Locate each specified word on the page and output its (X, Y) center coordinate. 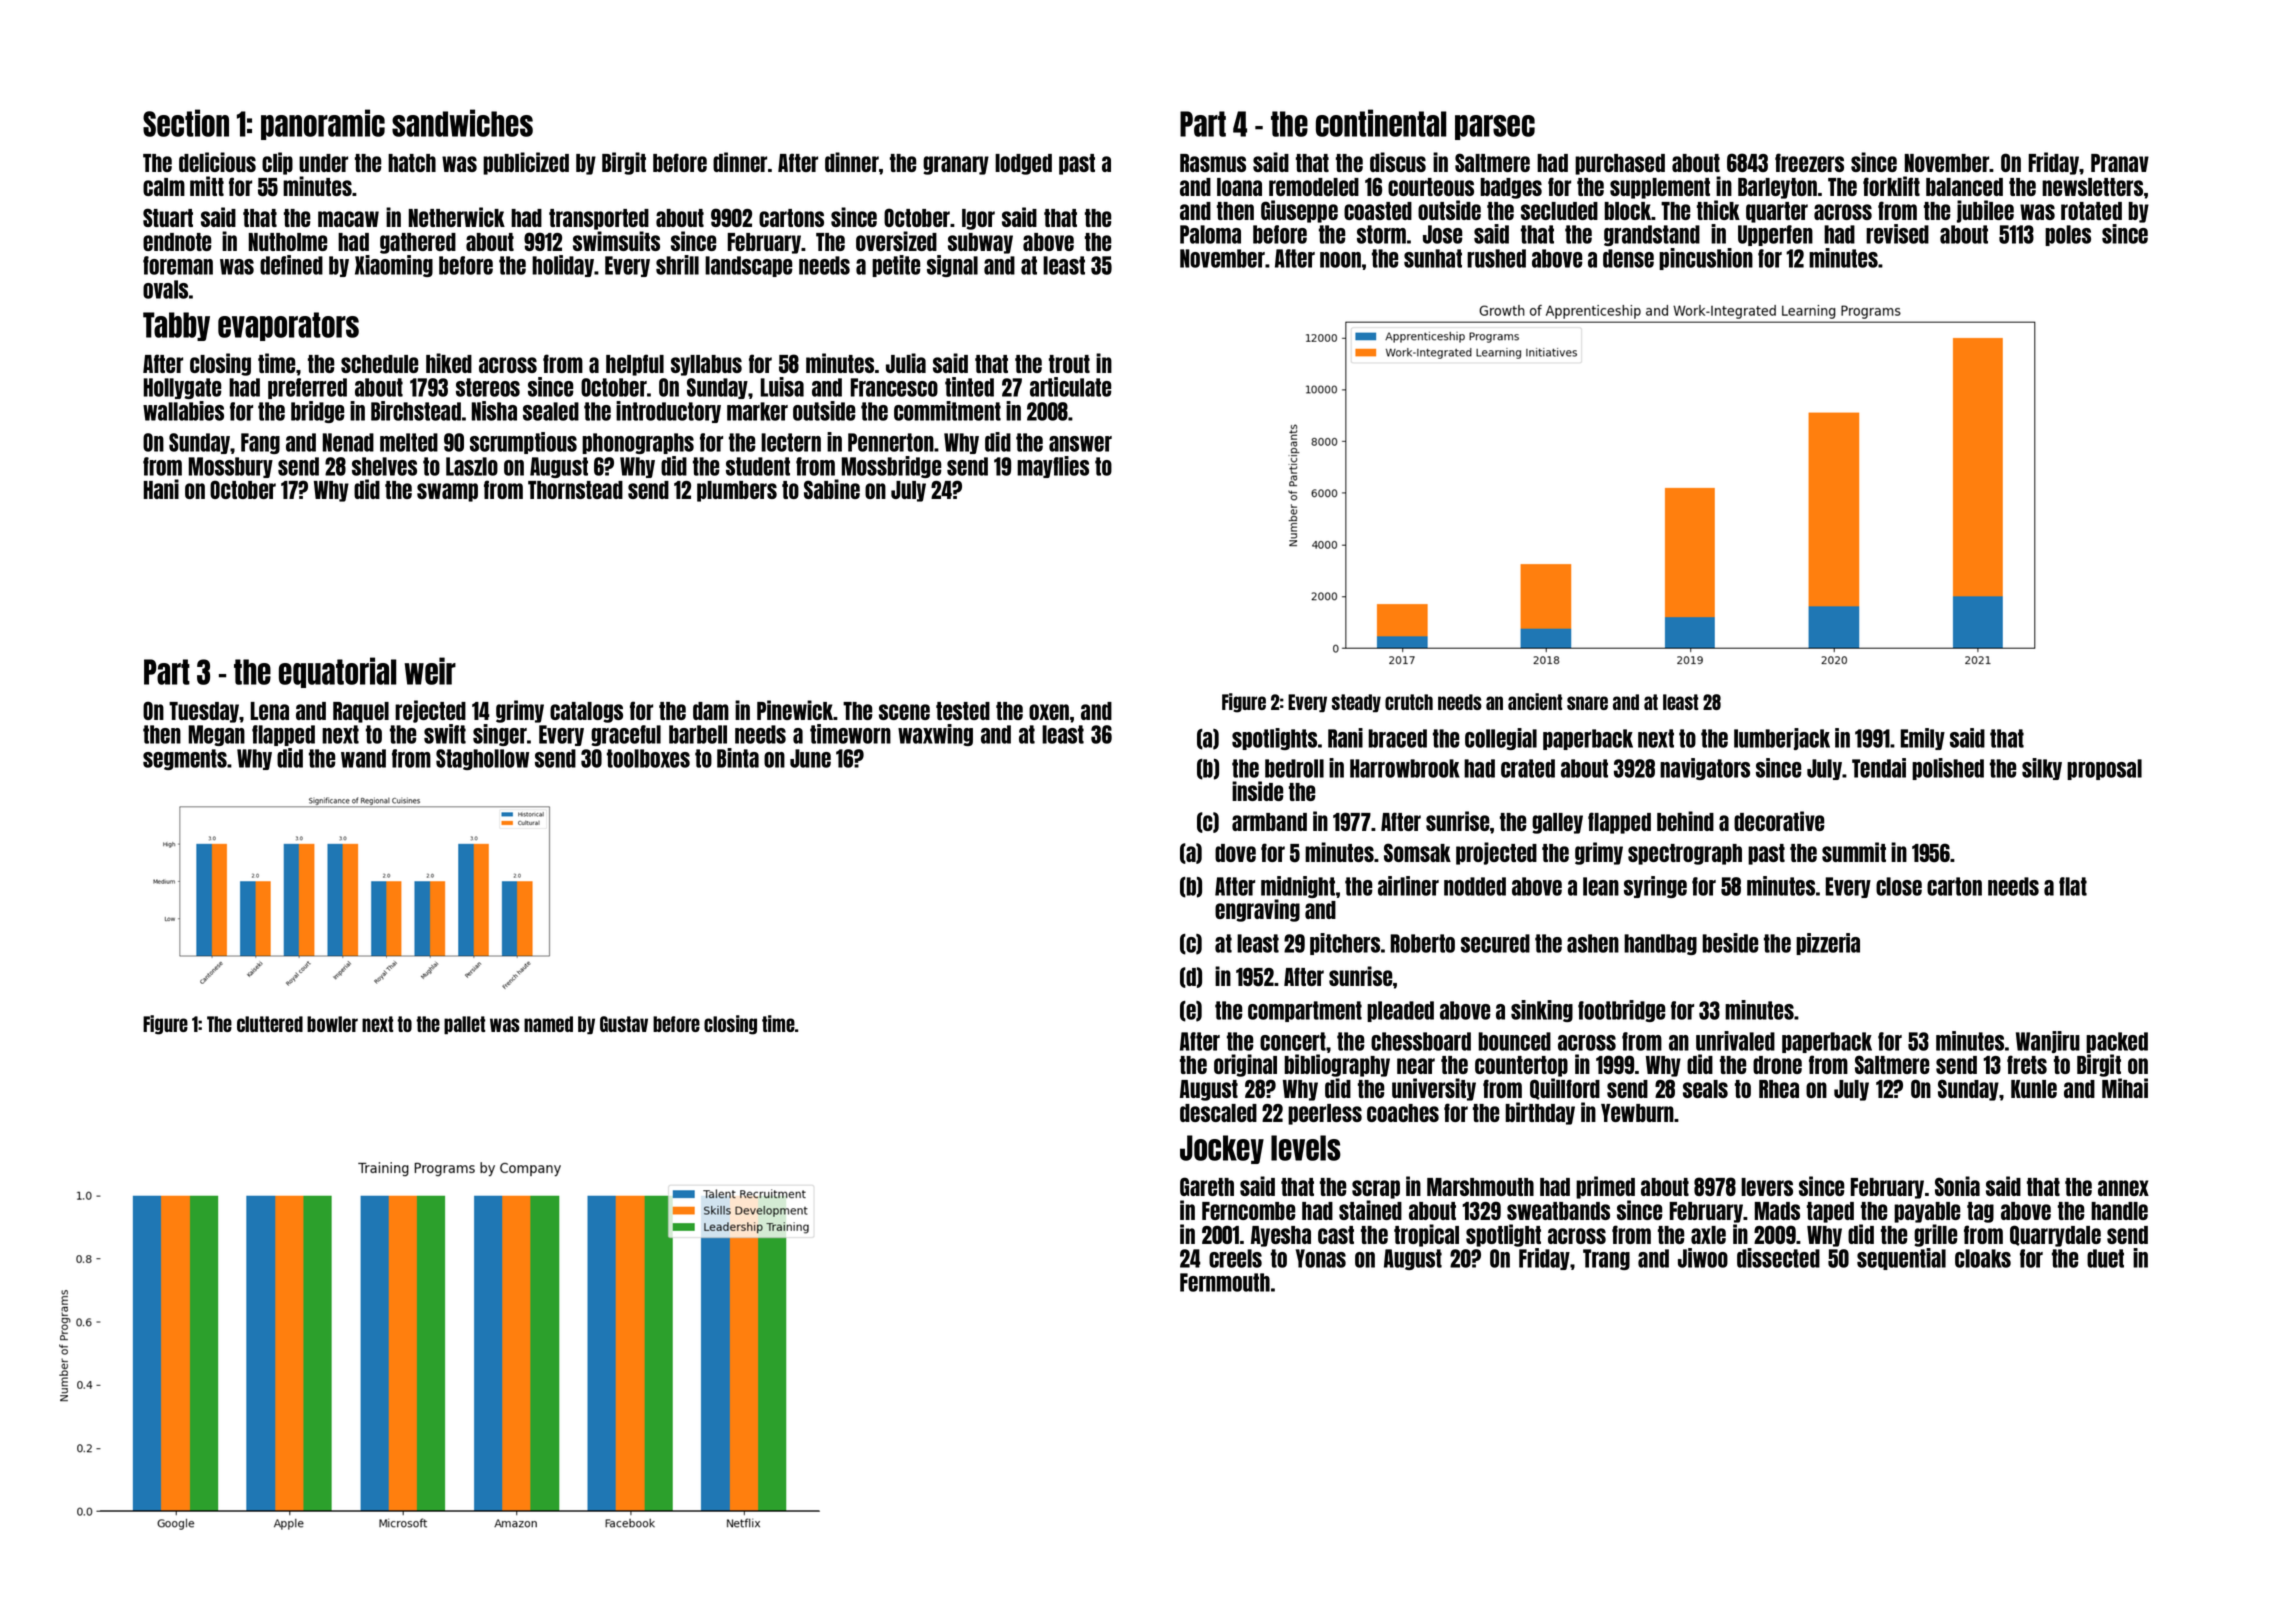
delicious (217, 162)
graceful (626, 735)
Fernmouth (1225, 1282)
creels (1235, 1258)
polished (1948, 769)
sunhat (1433, 258)
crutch (1409, 702)
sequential (1901, 1259)
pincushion (1706, 259)
